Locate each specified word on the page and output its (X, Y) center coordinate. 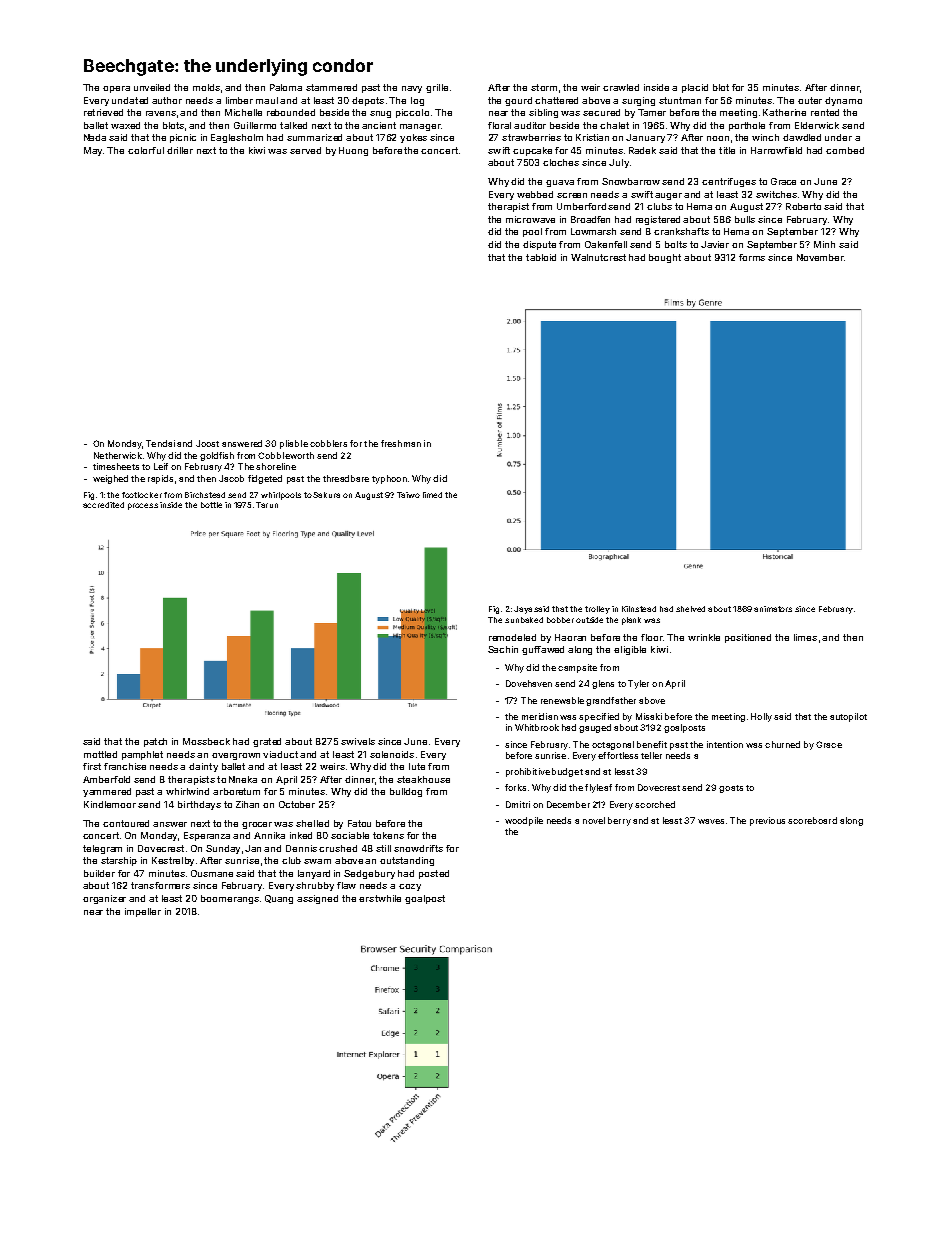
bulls (745, 219)
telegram (102, 849)
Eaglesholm (237, 138)
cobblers (328, 443)
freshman (401, 443)
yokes (413, 138)
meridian (540, 716)
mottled (100, 754)
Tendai (160, 443)
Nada (95, 137)
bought (665, 258)
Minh (824, 244)
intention (725, 744)
